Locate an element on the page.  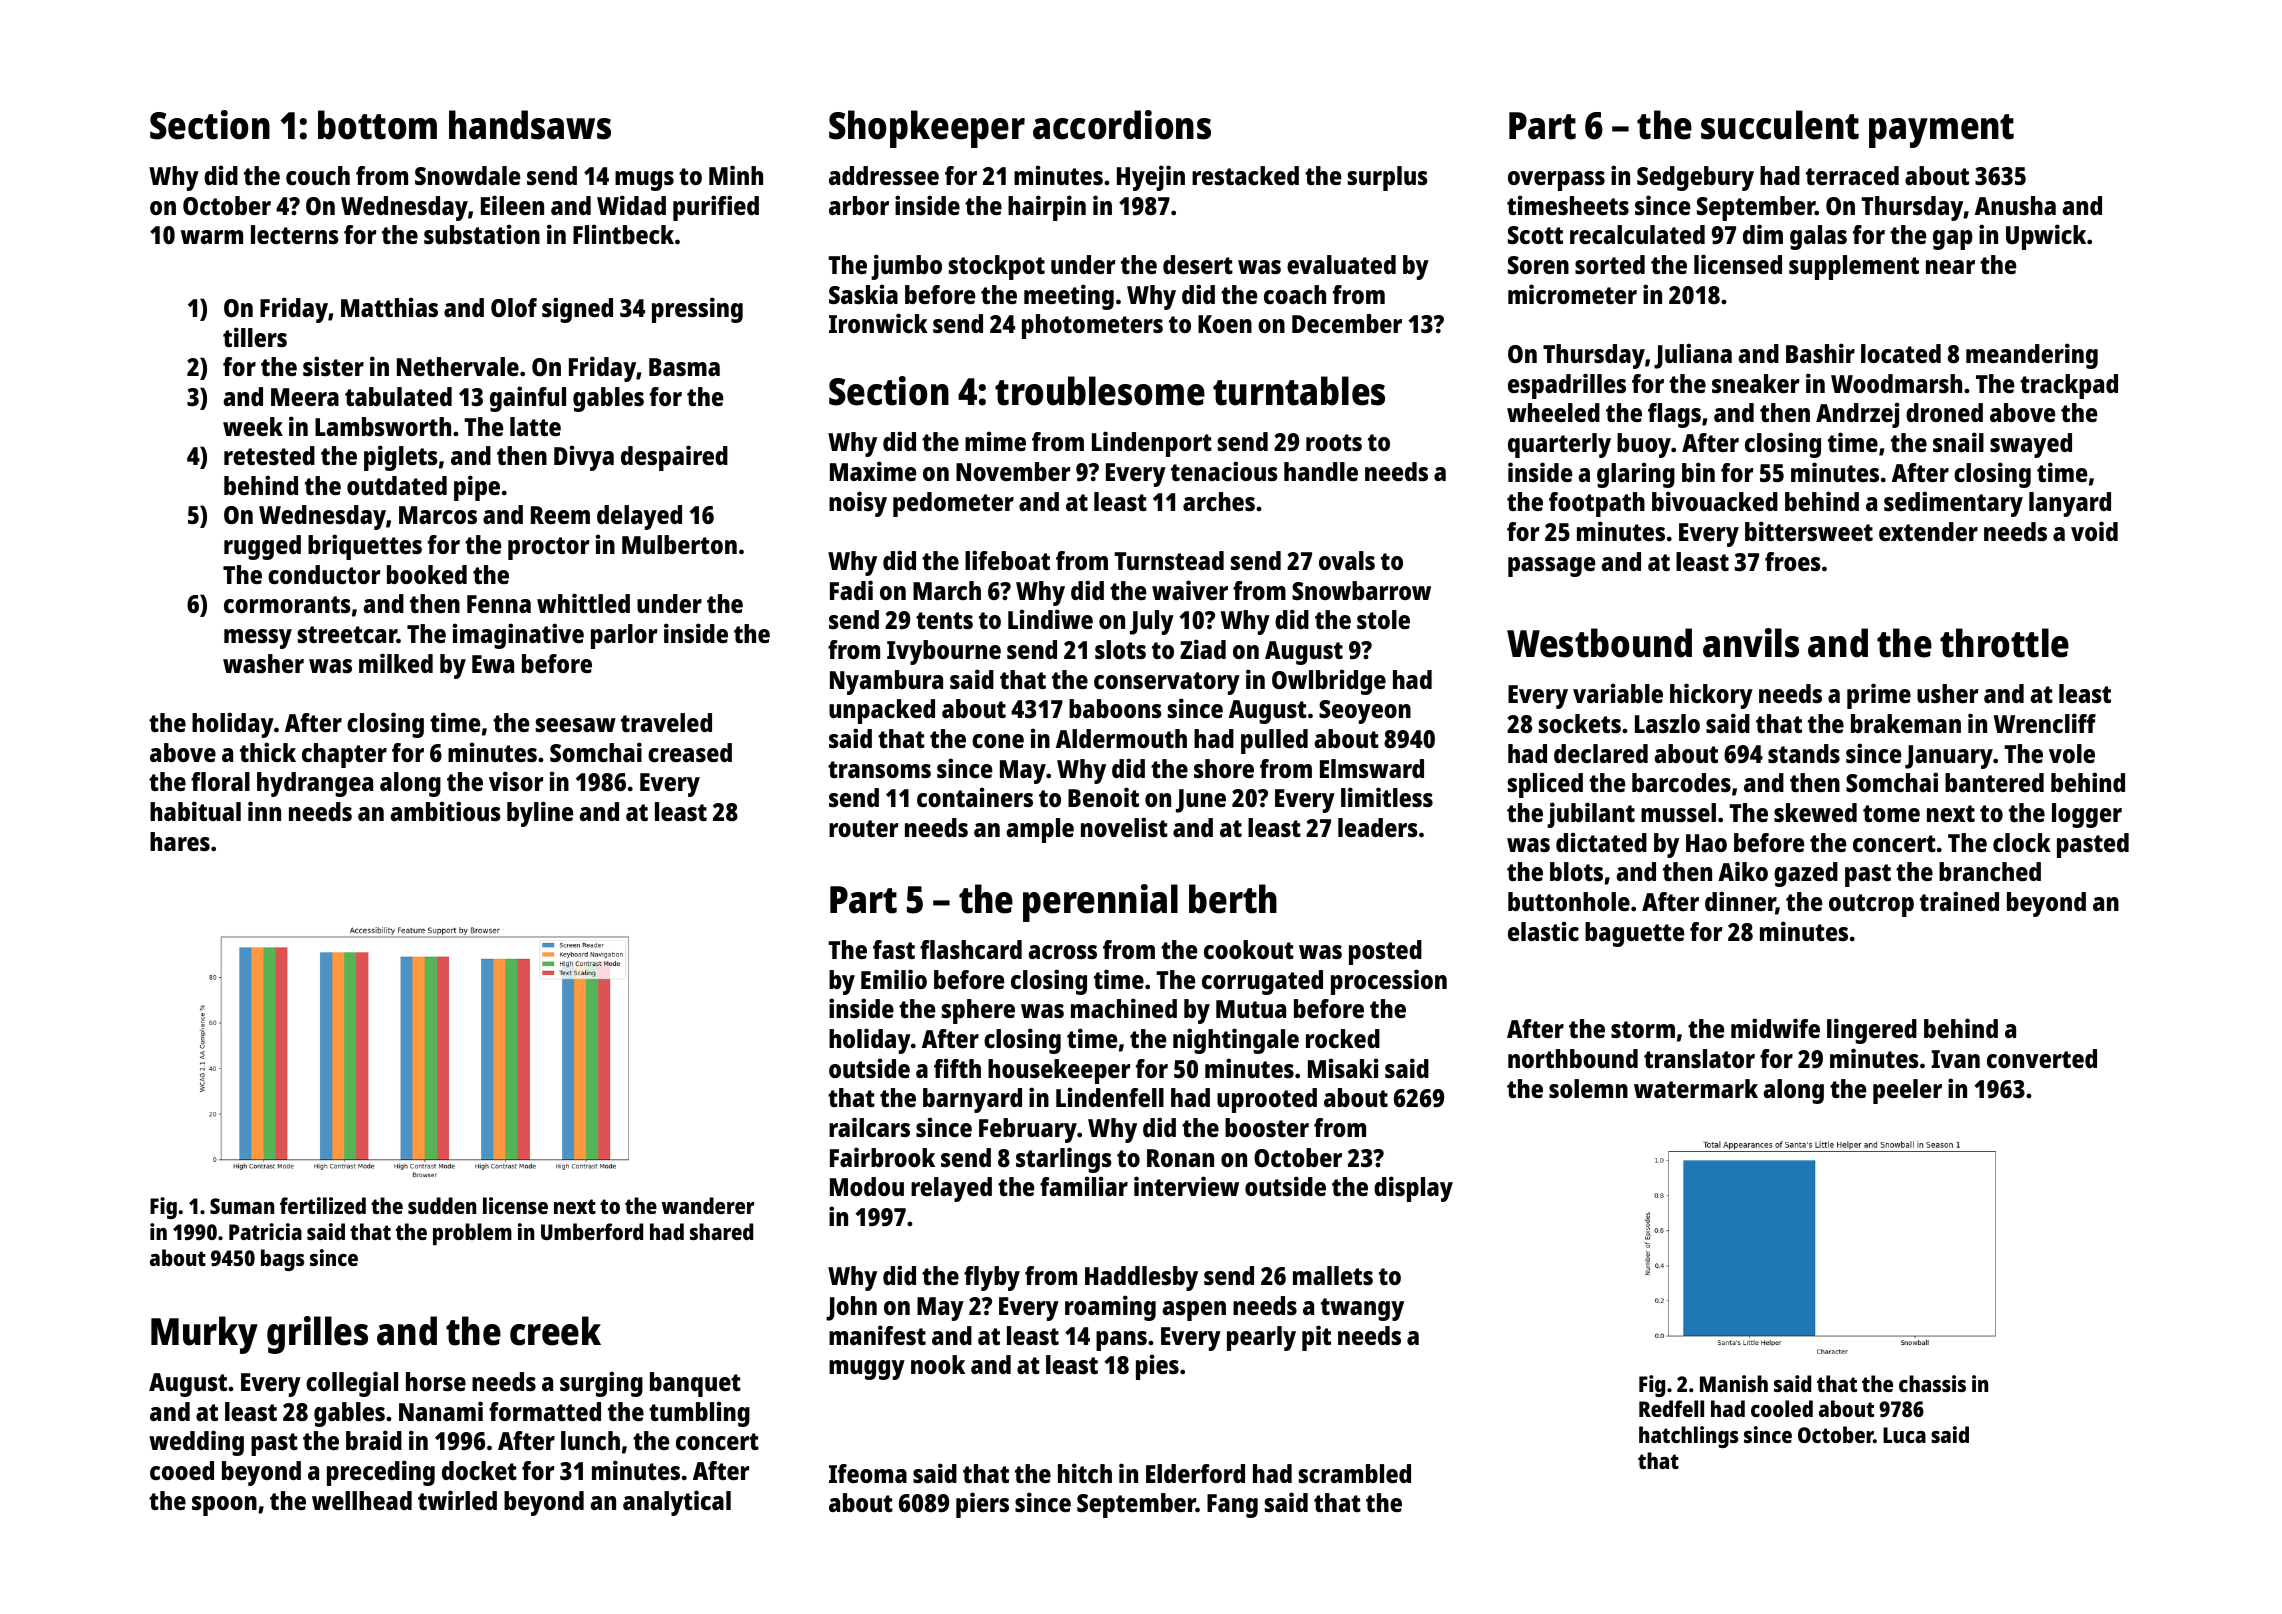
handsaws is located at coordinates (530, 125).
